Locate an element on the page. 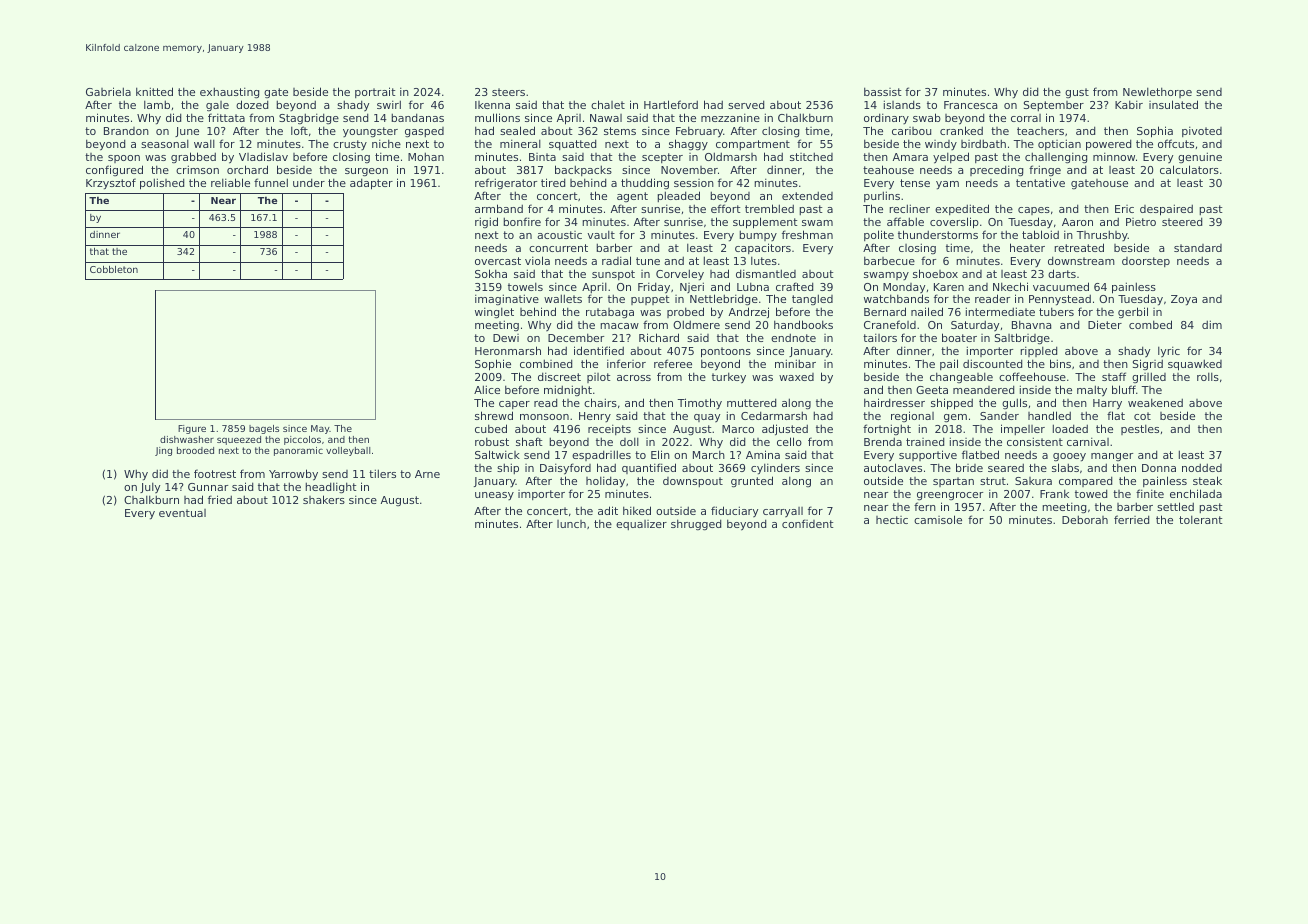 The height and width of the image is (924, 1308). eventual is located at coordinates (182, 513).
